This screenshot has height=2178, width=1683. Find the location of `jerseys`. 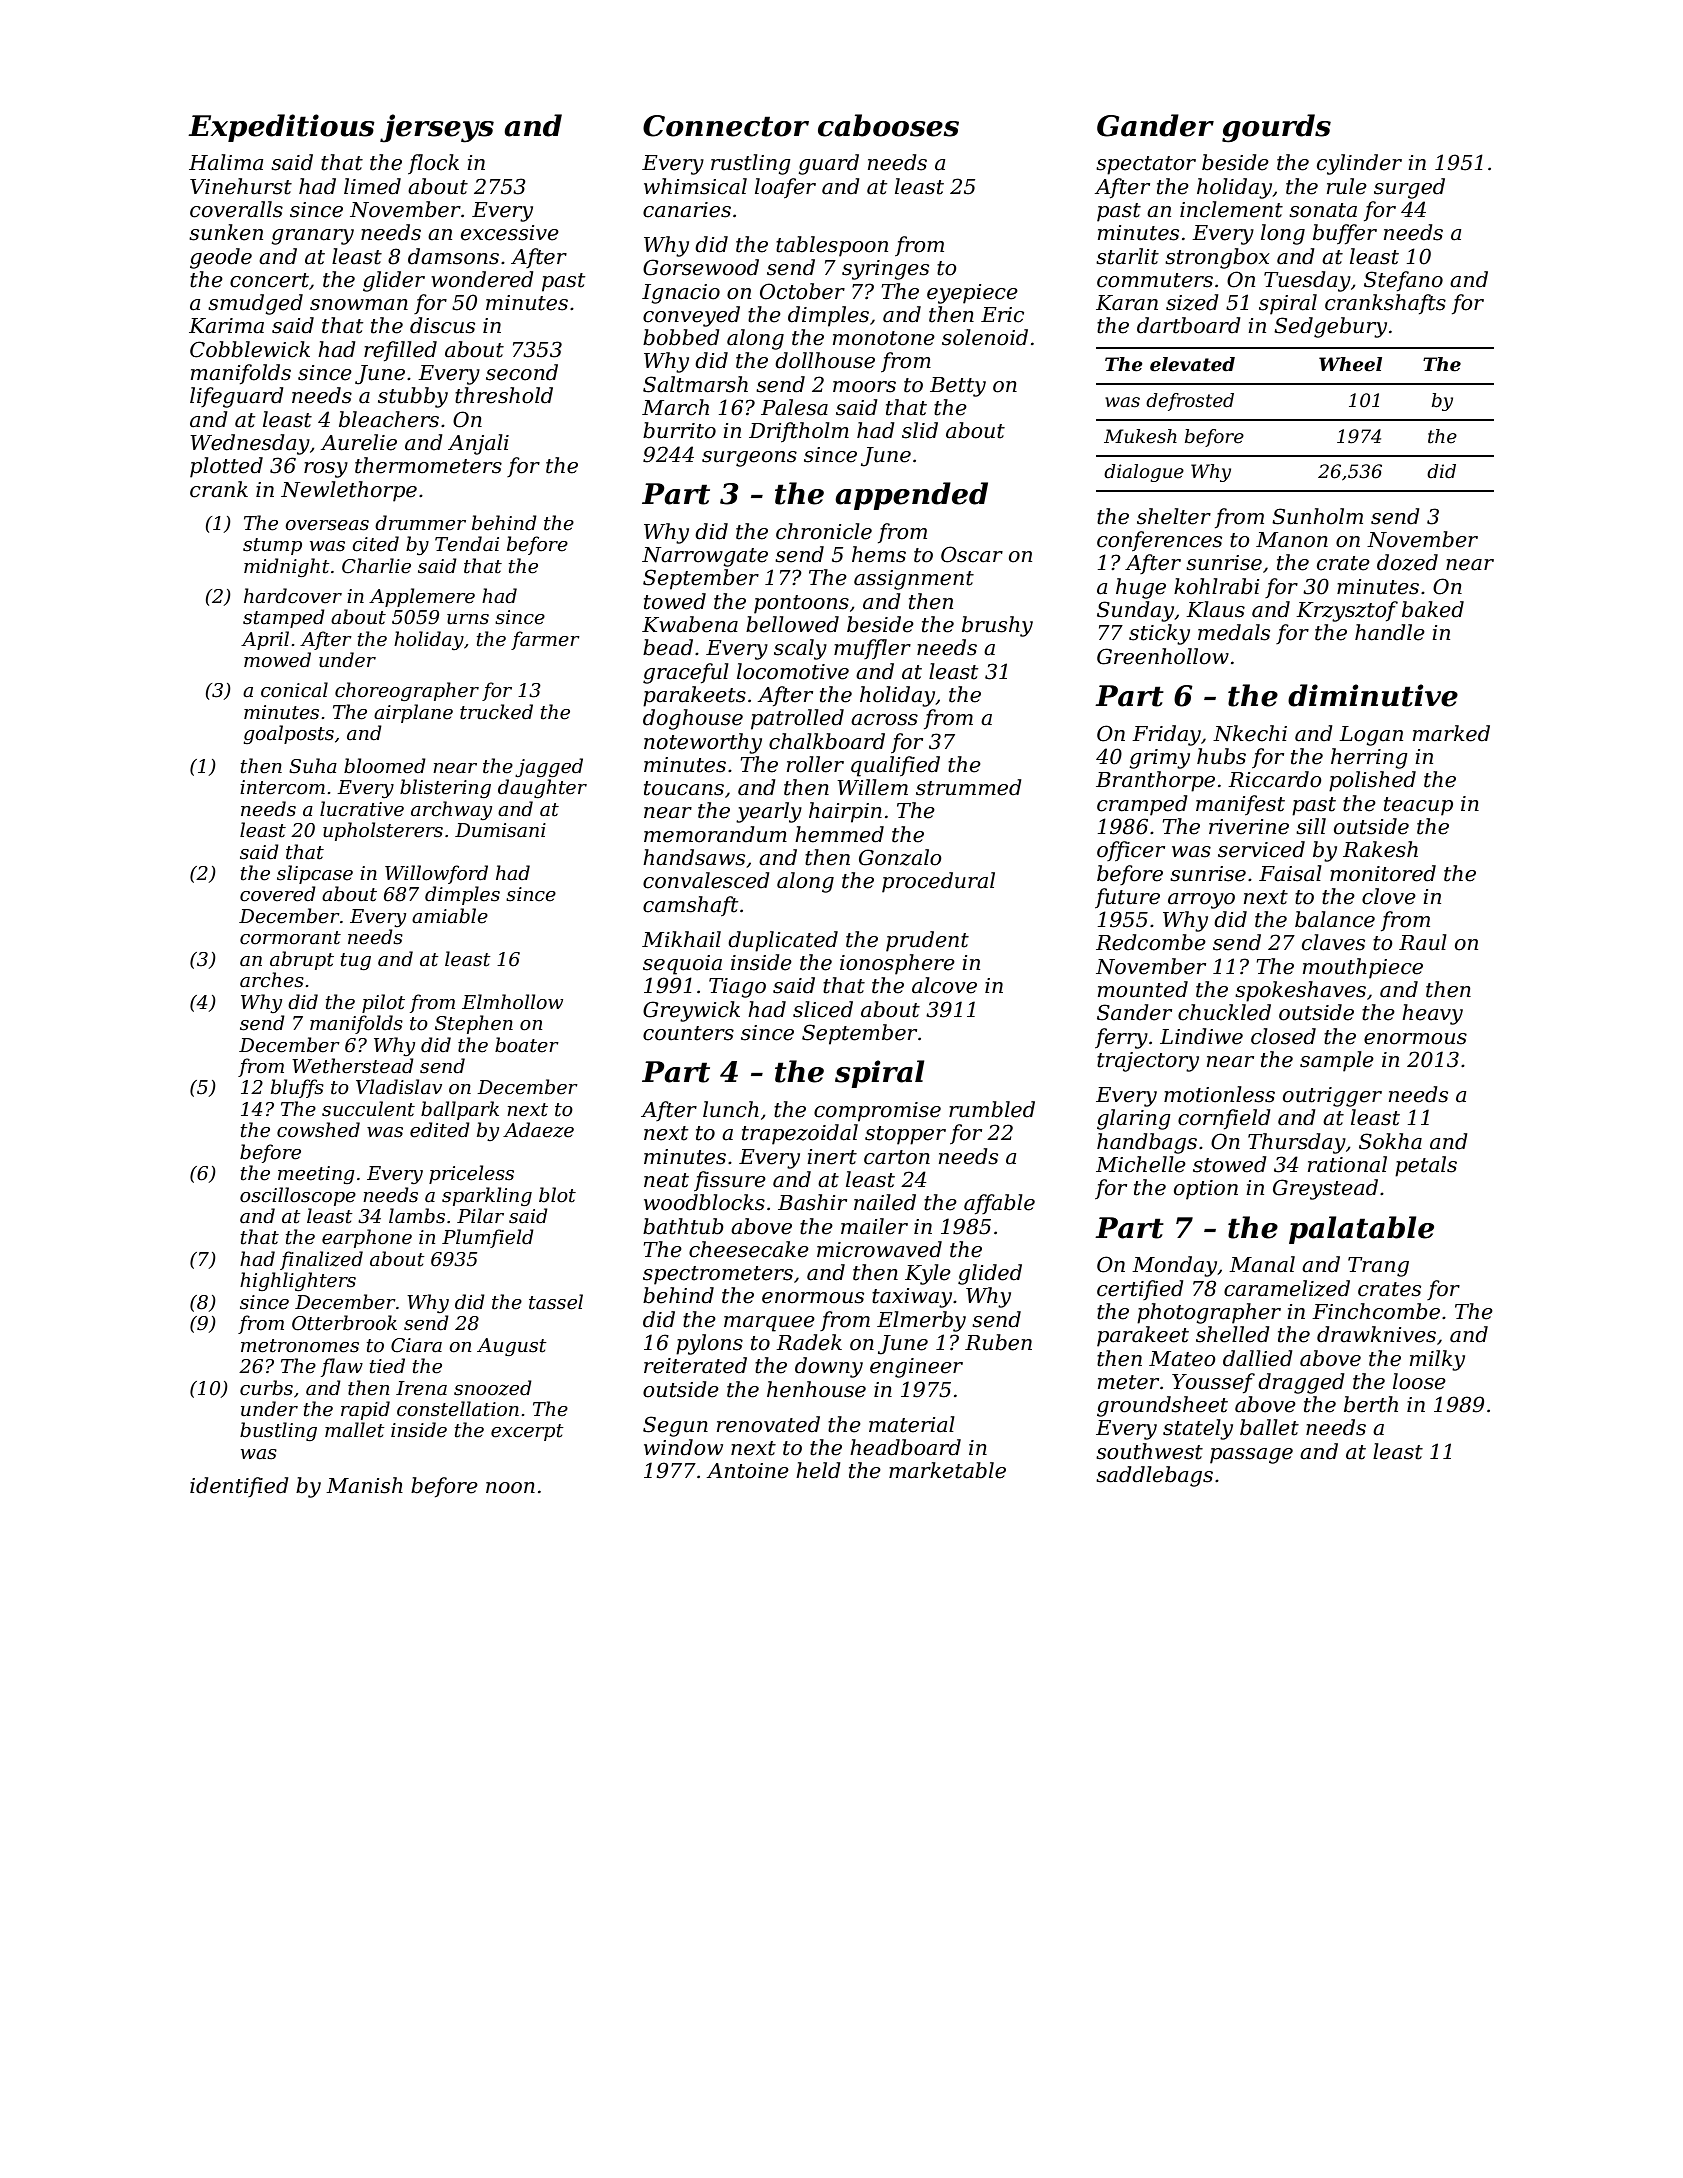

jerseys is located at coordinates (437, 128).
